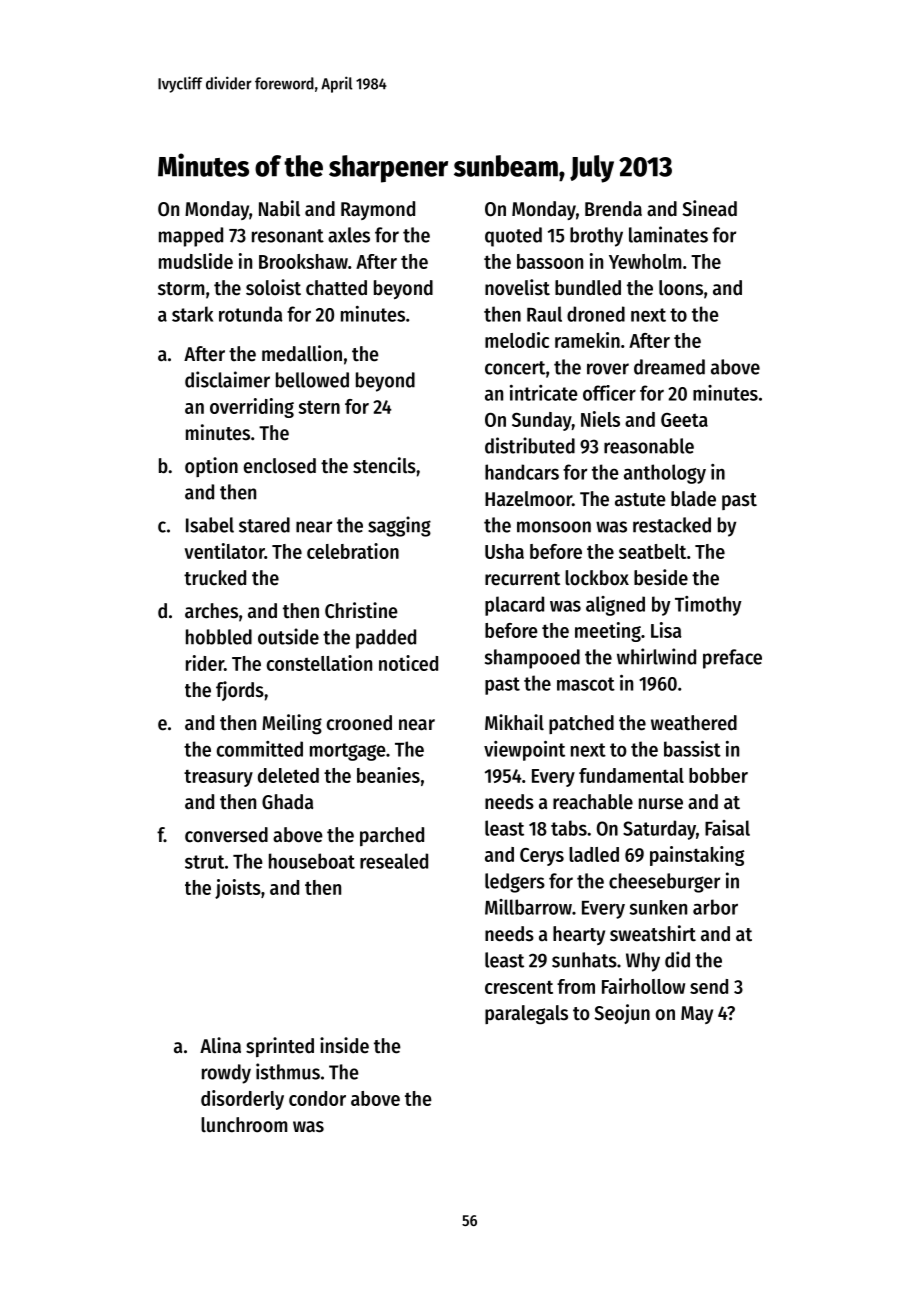 This screenshot has width=924, height=1311. I want to click on rowdy, so click(226, 1074).
